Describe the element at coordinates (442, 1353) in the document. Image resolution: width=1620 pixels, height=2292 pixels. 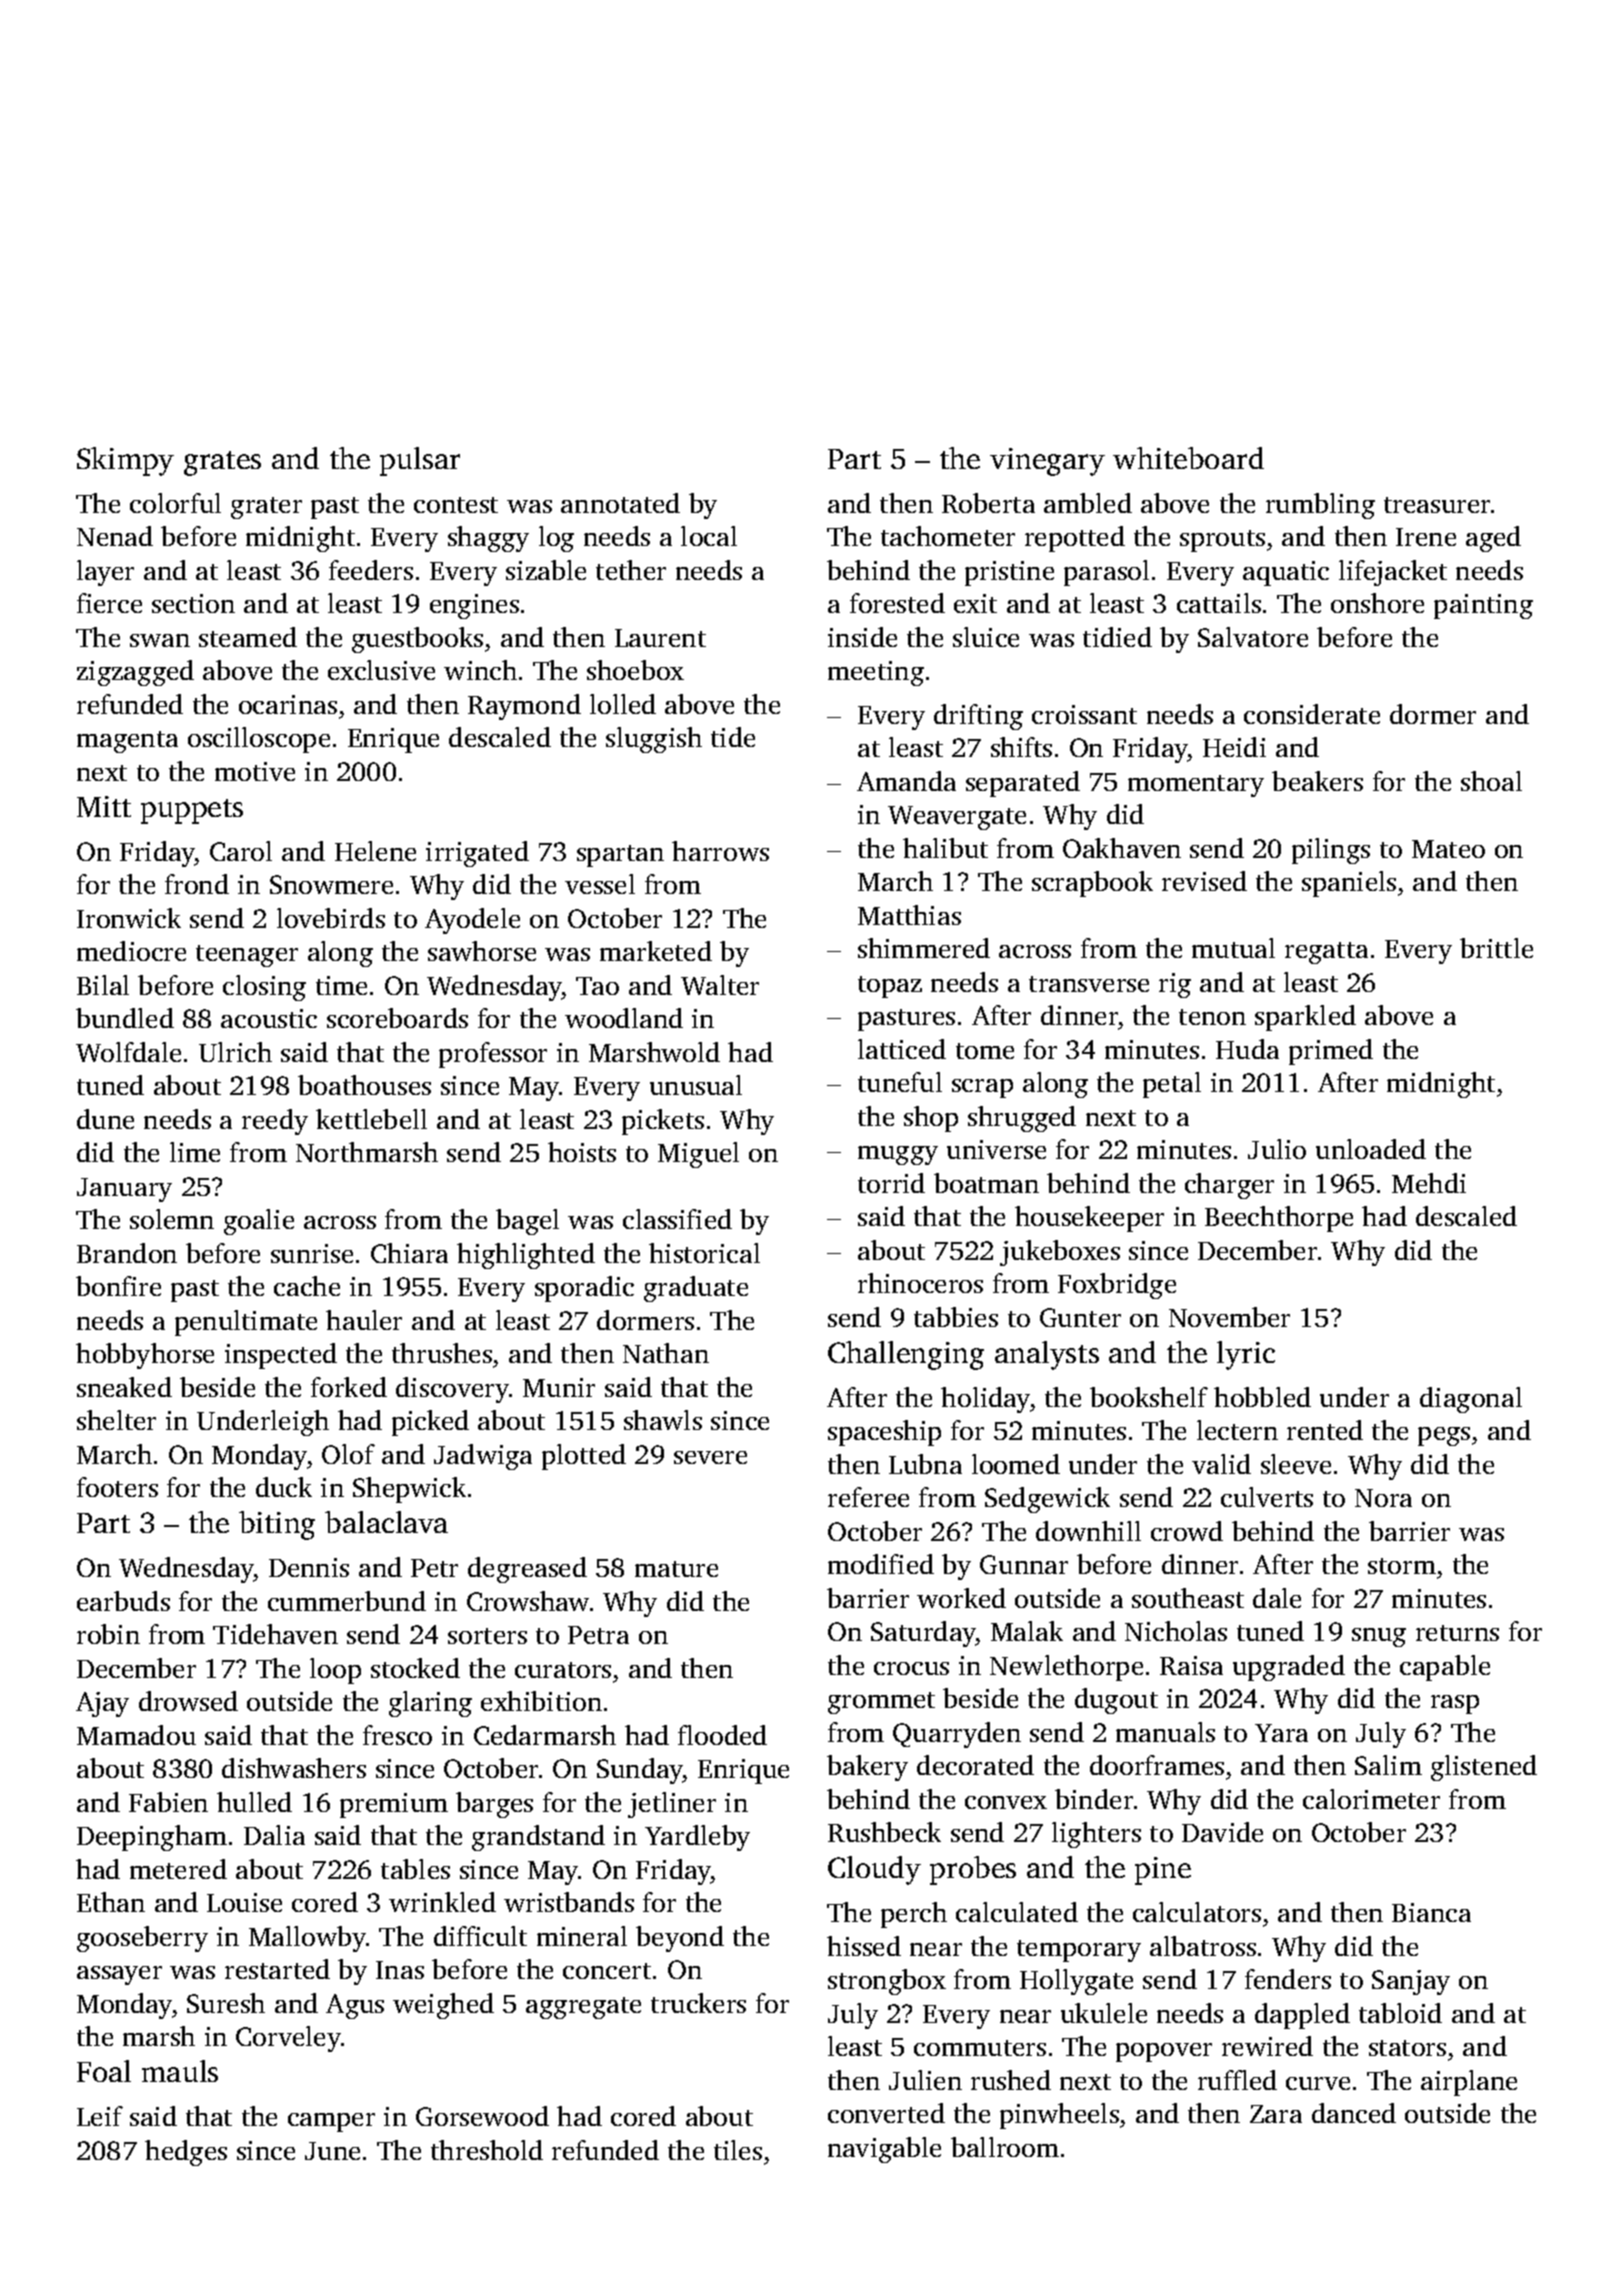
I see `thrushes` at that location.
